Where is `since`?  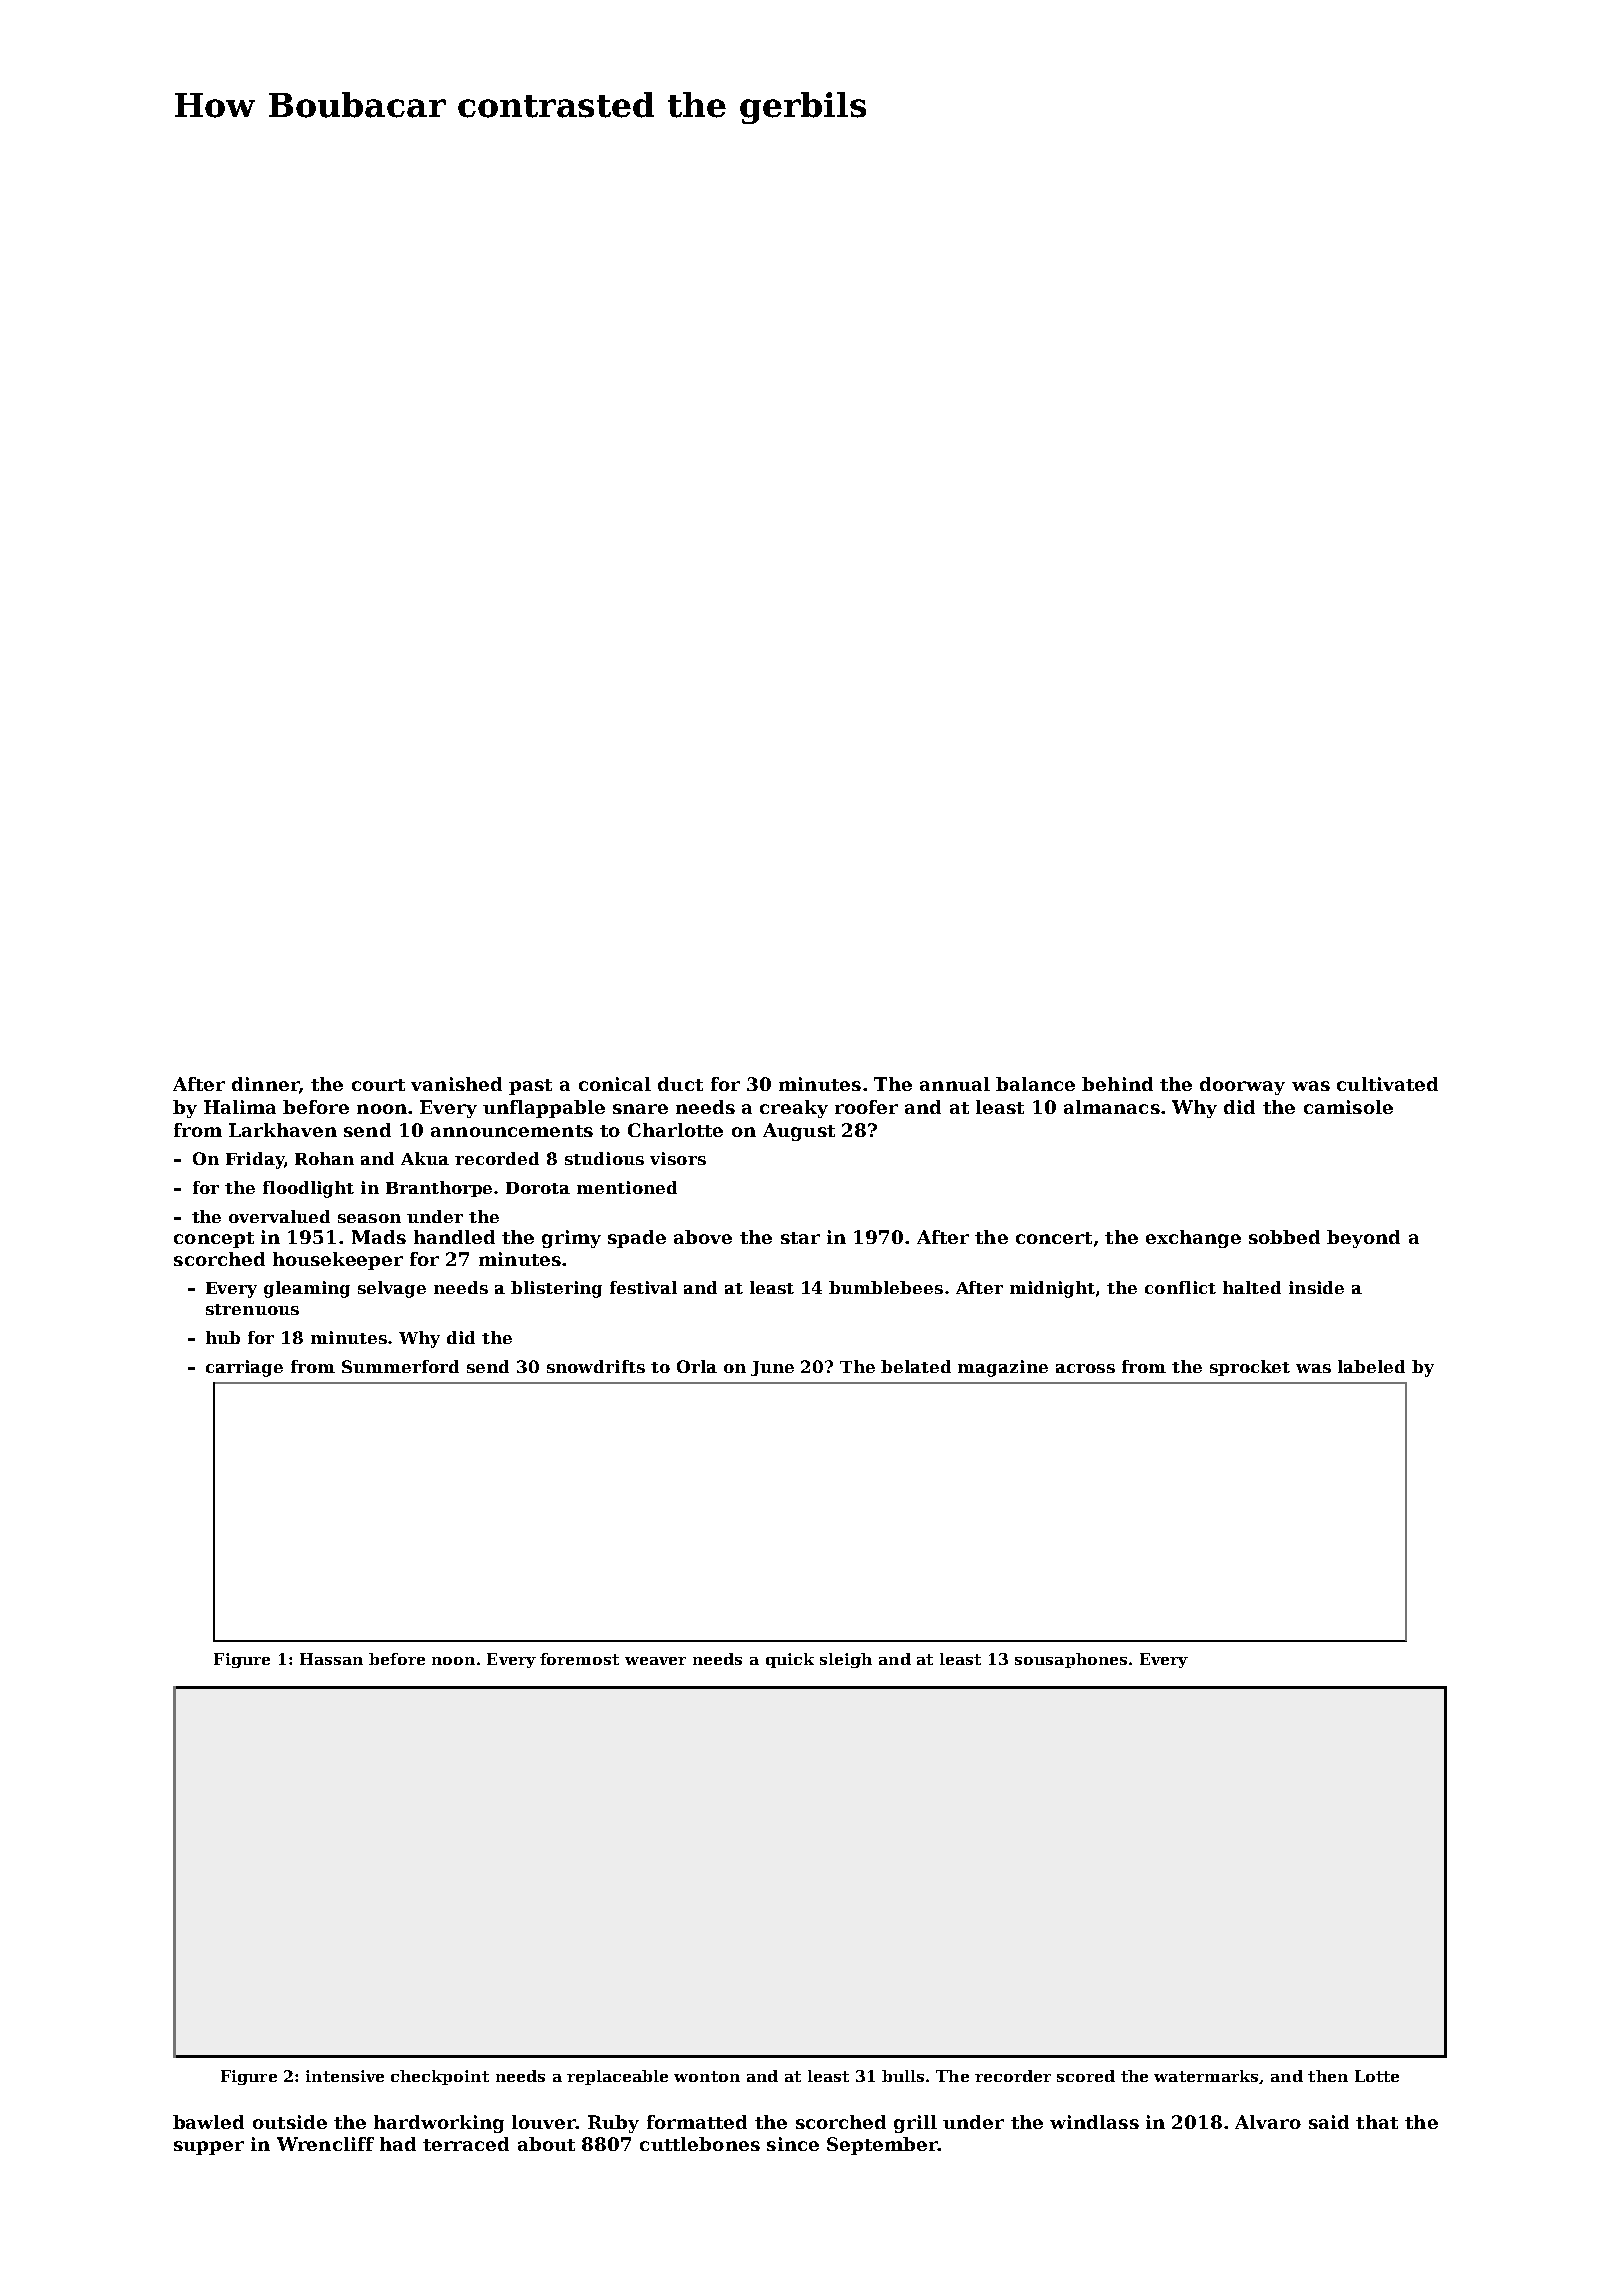
since is located at coordinates (793, 2144).
